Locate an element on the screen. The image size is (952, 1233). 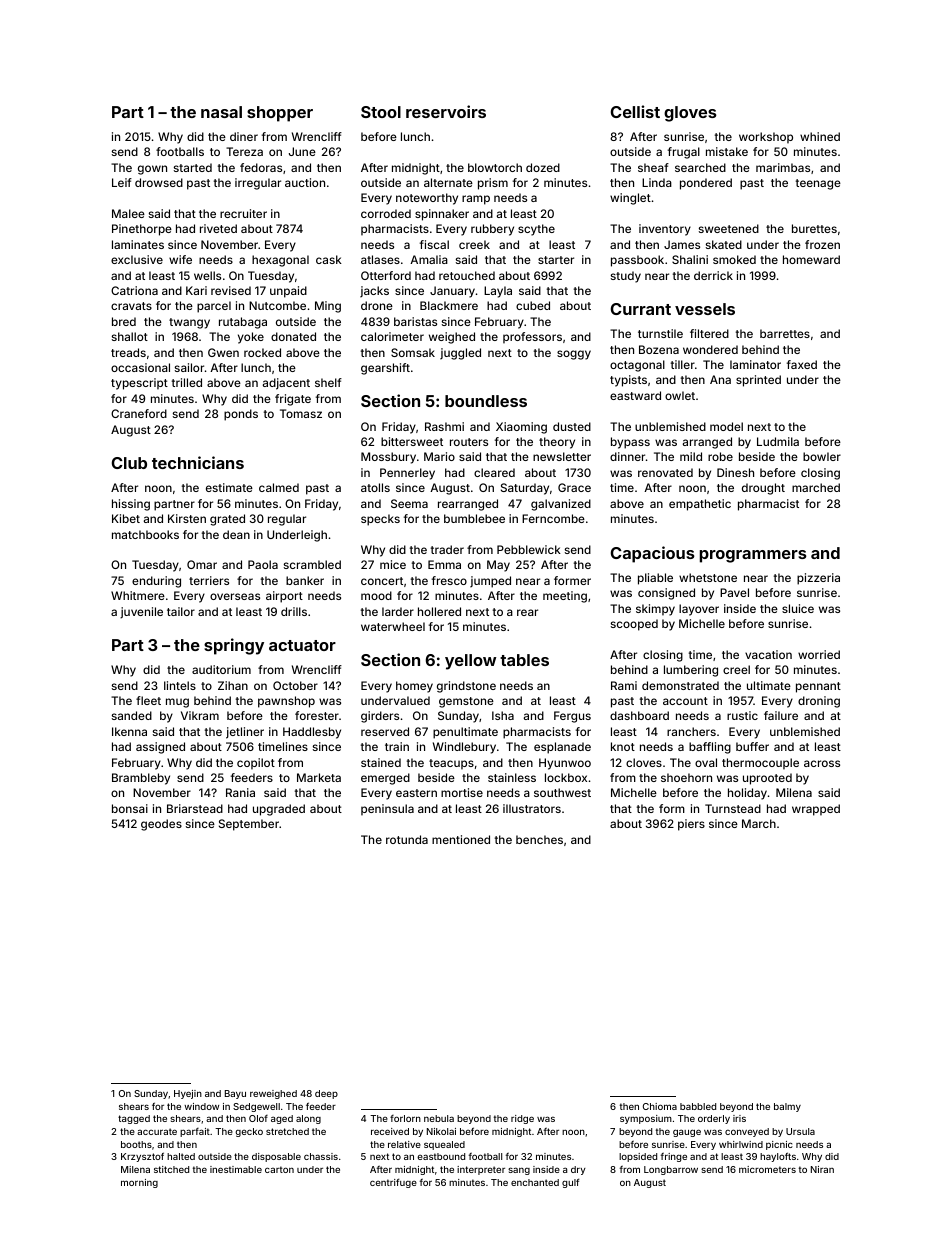
specks is located at coordinates (380, 520).
